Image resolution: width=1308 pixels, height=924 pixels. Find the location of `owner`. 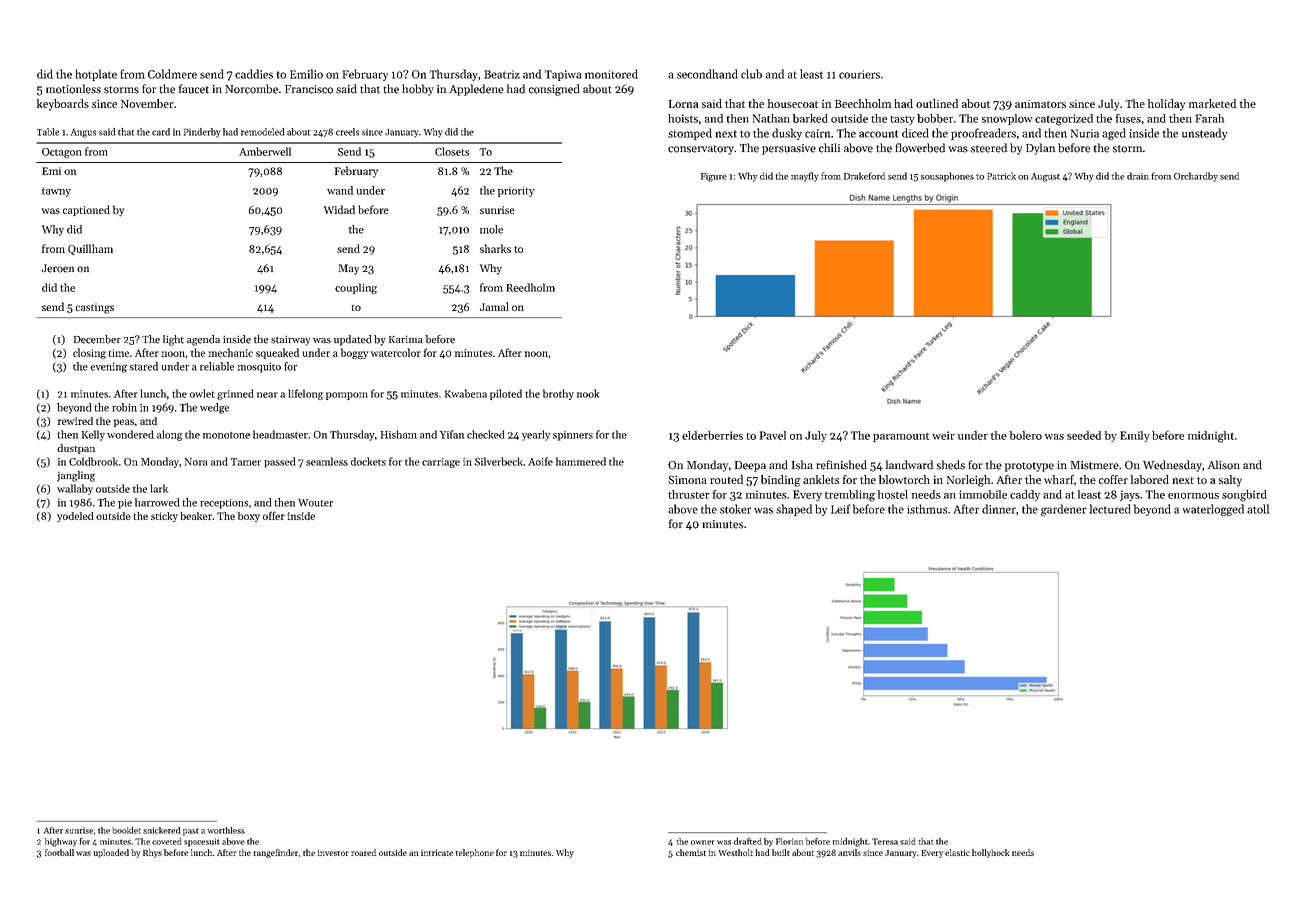

owner is located at coordinates (703, 842).
